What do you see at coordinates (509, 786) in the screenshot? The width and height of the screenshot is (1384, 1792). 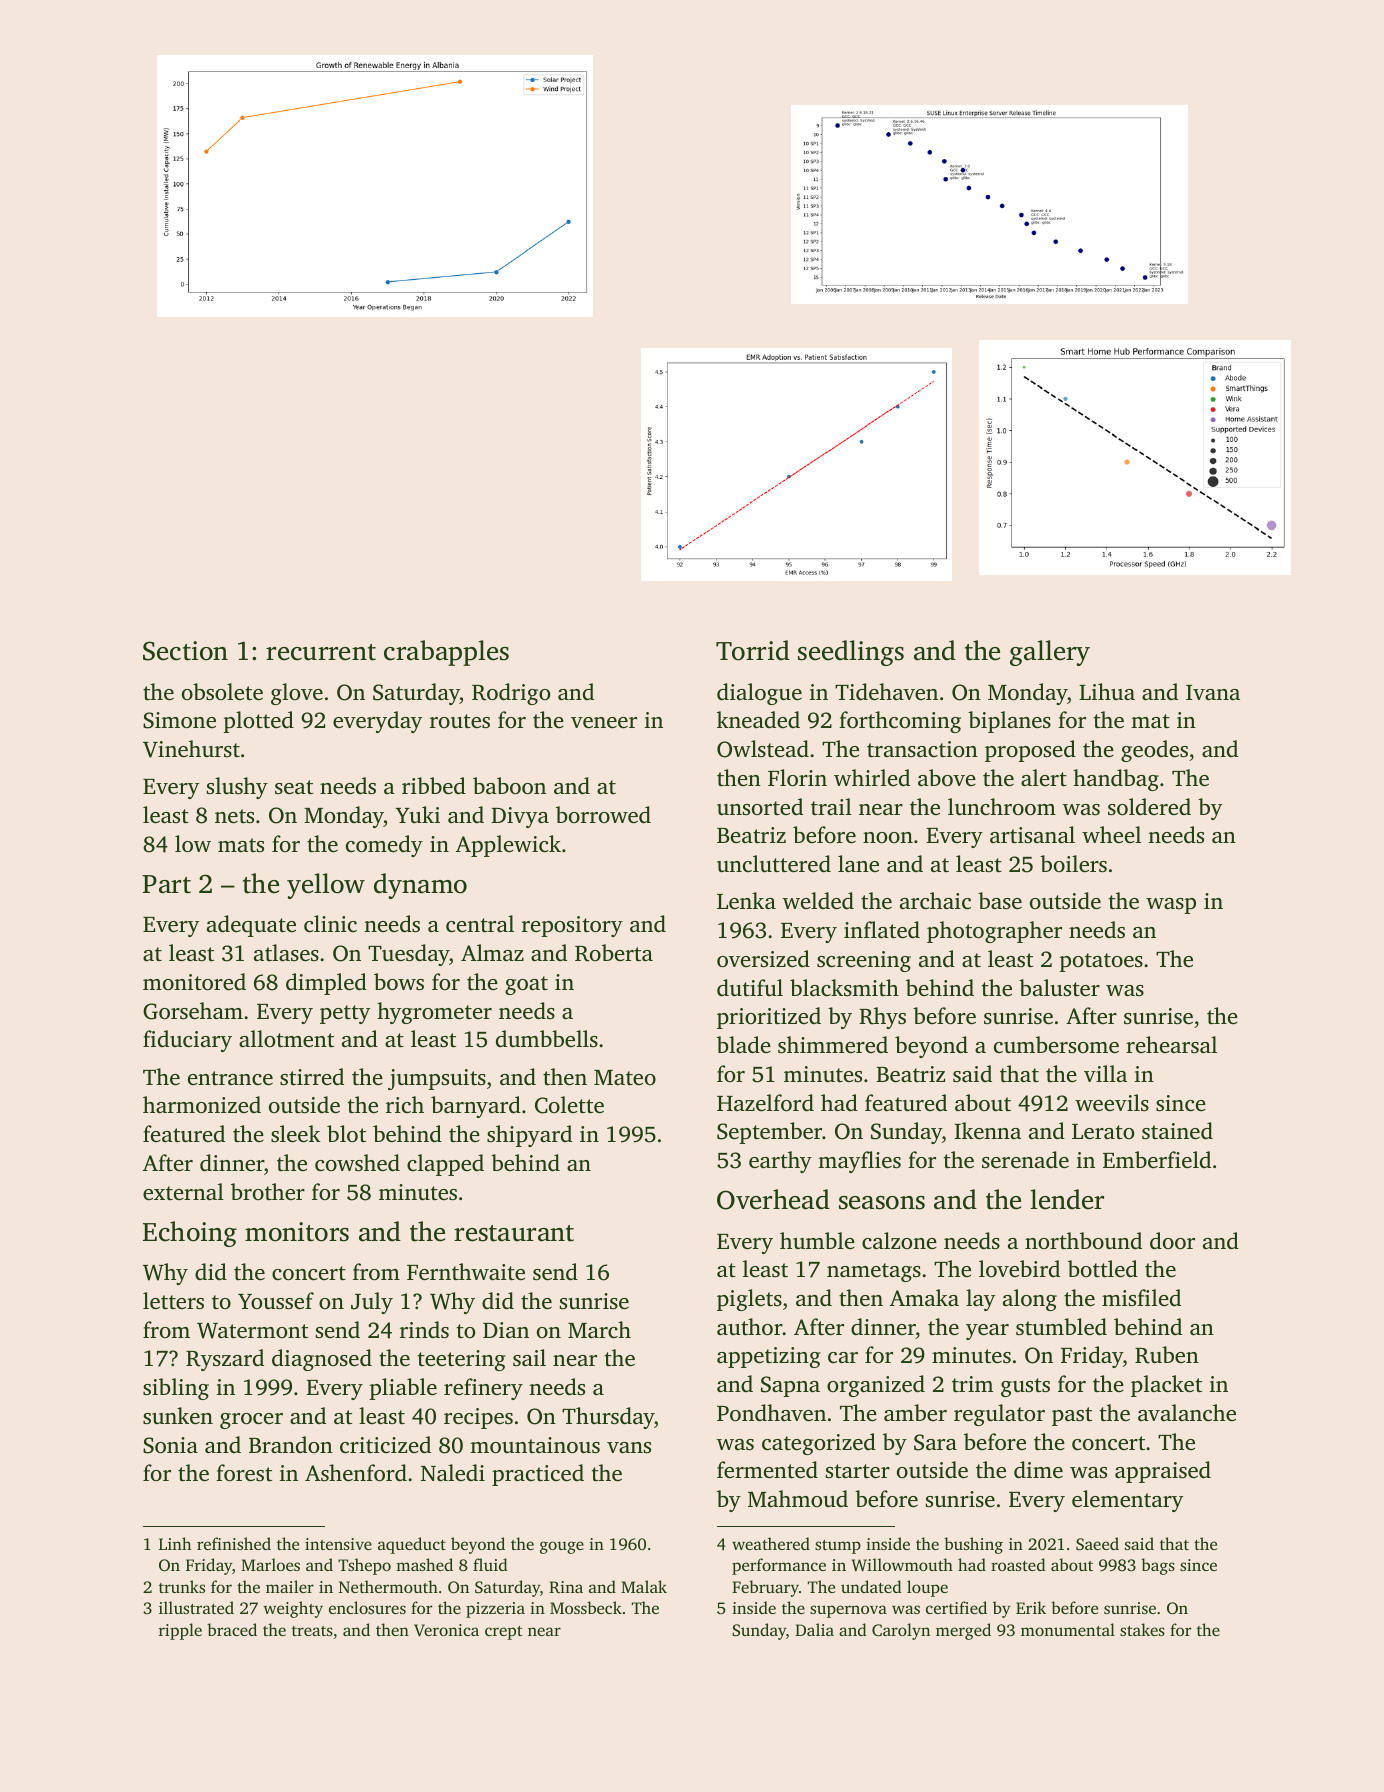 I see `baboon` at bounding box center [509, 786].
